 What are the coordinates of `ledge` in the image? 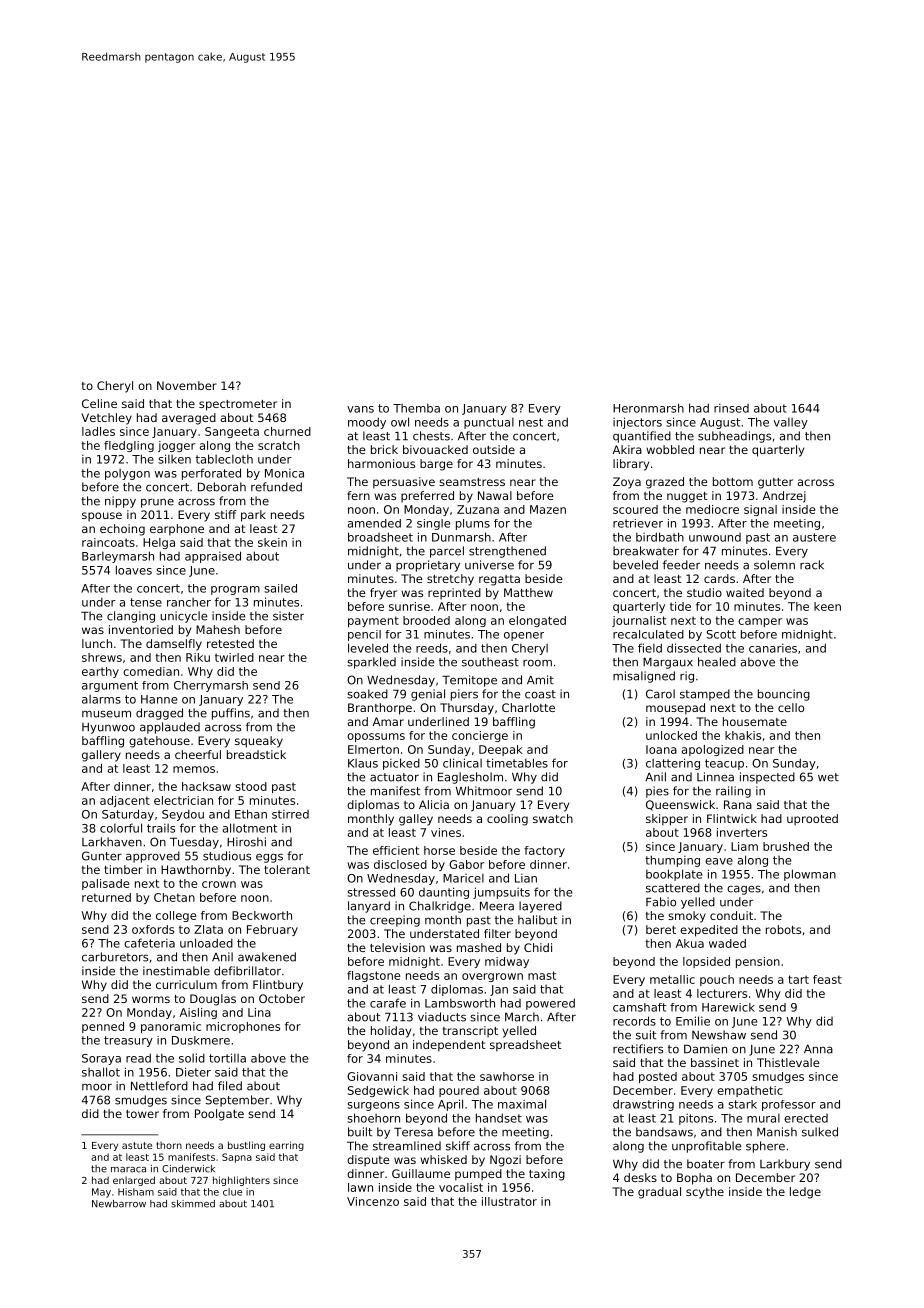 It's located at (805, 1193).
